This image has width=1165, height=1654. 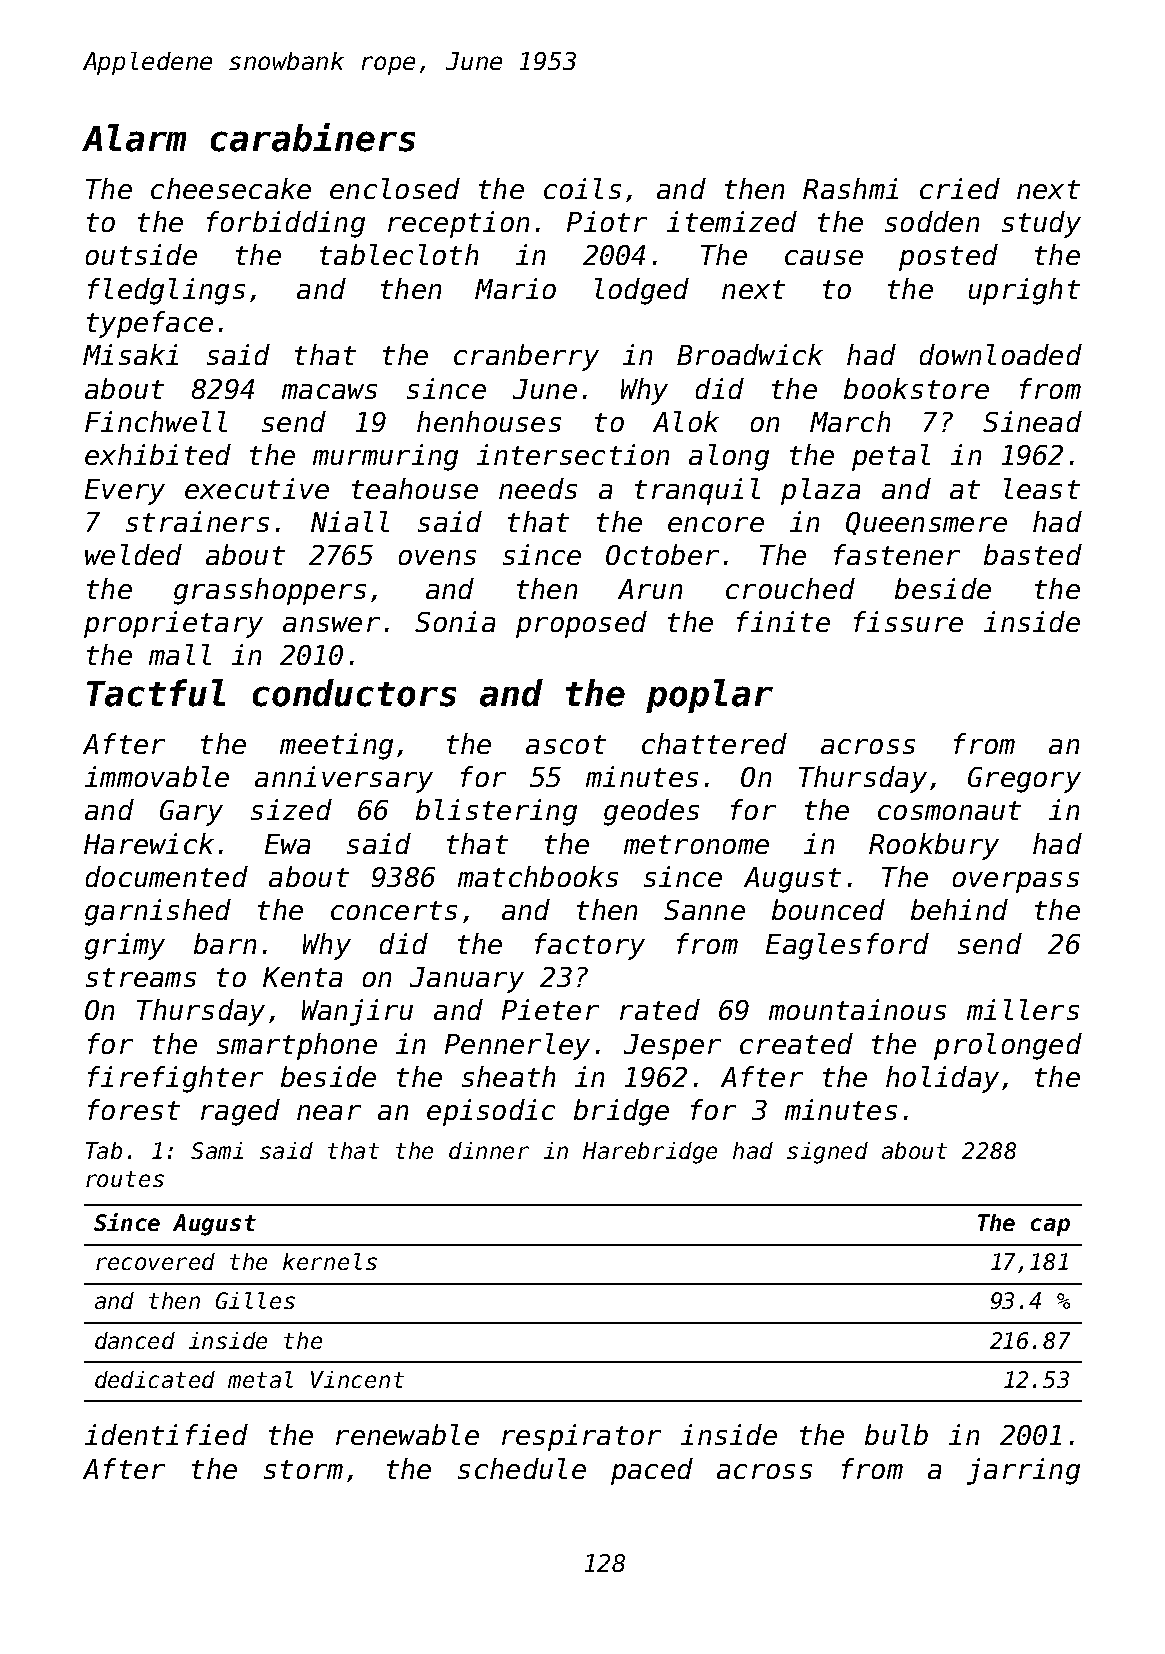 What do you see at coordinates (716, 524) in the image?
I see `encore` at bounding box center [716, 524].
